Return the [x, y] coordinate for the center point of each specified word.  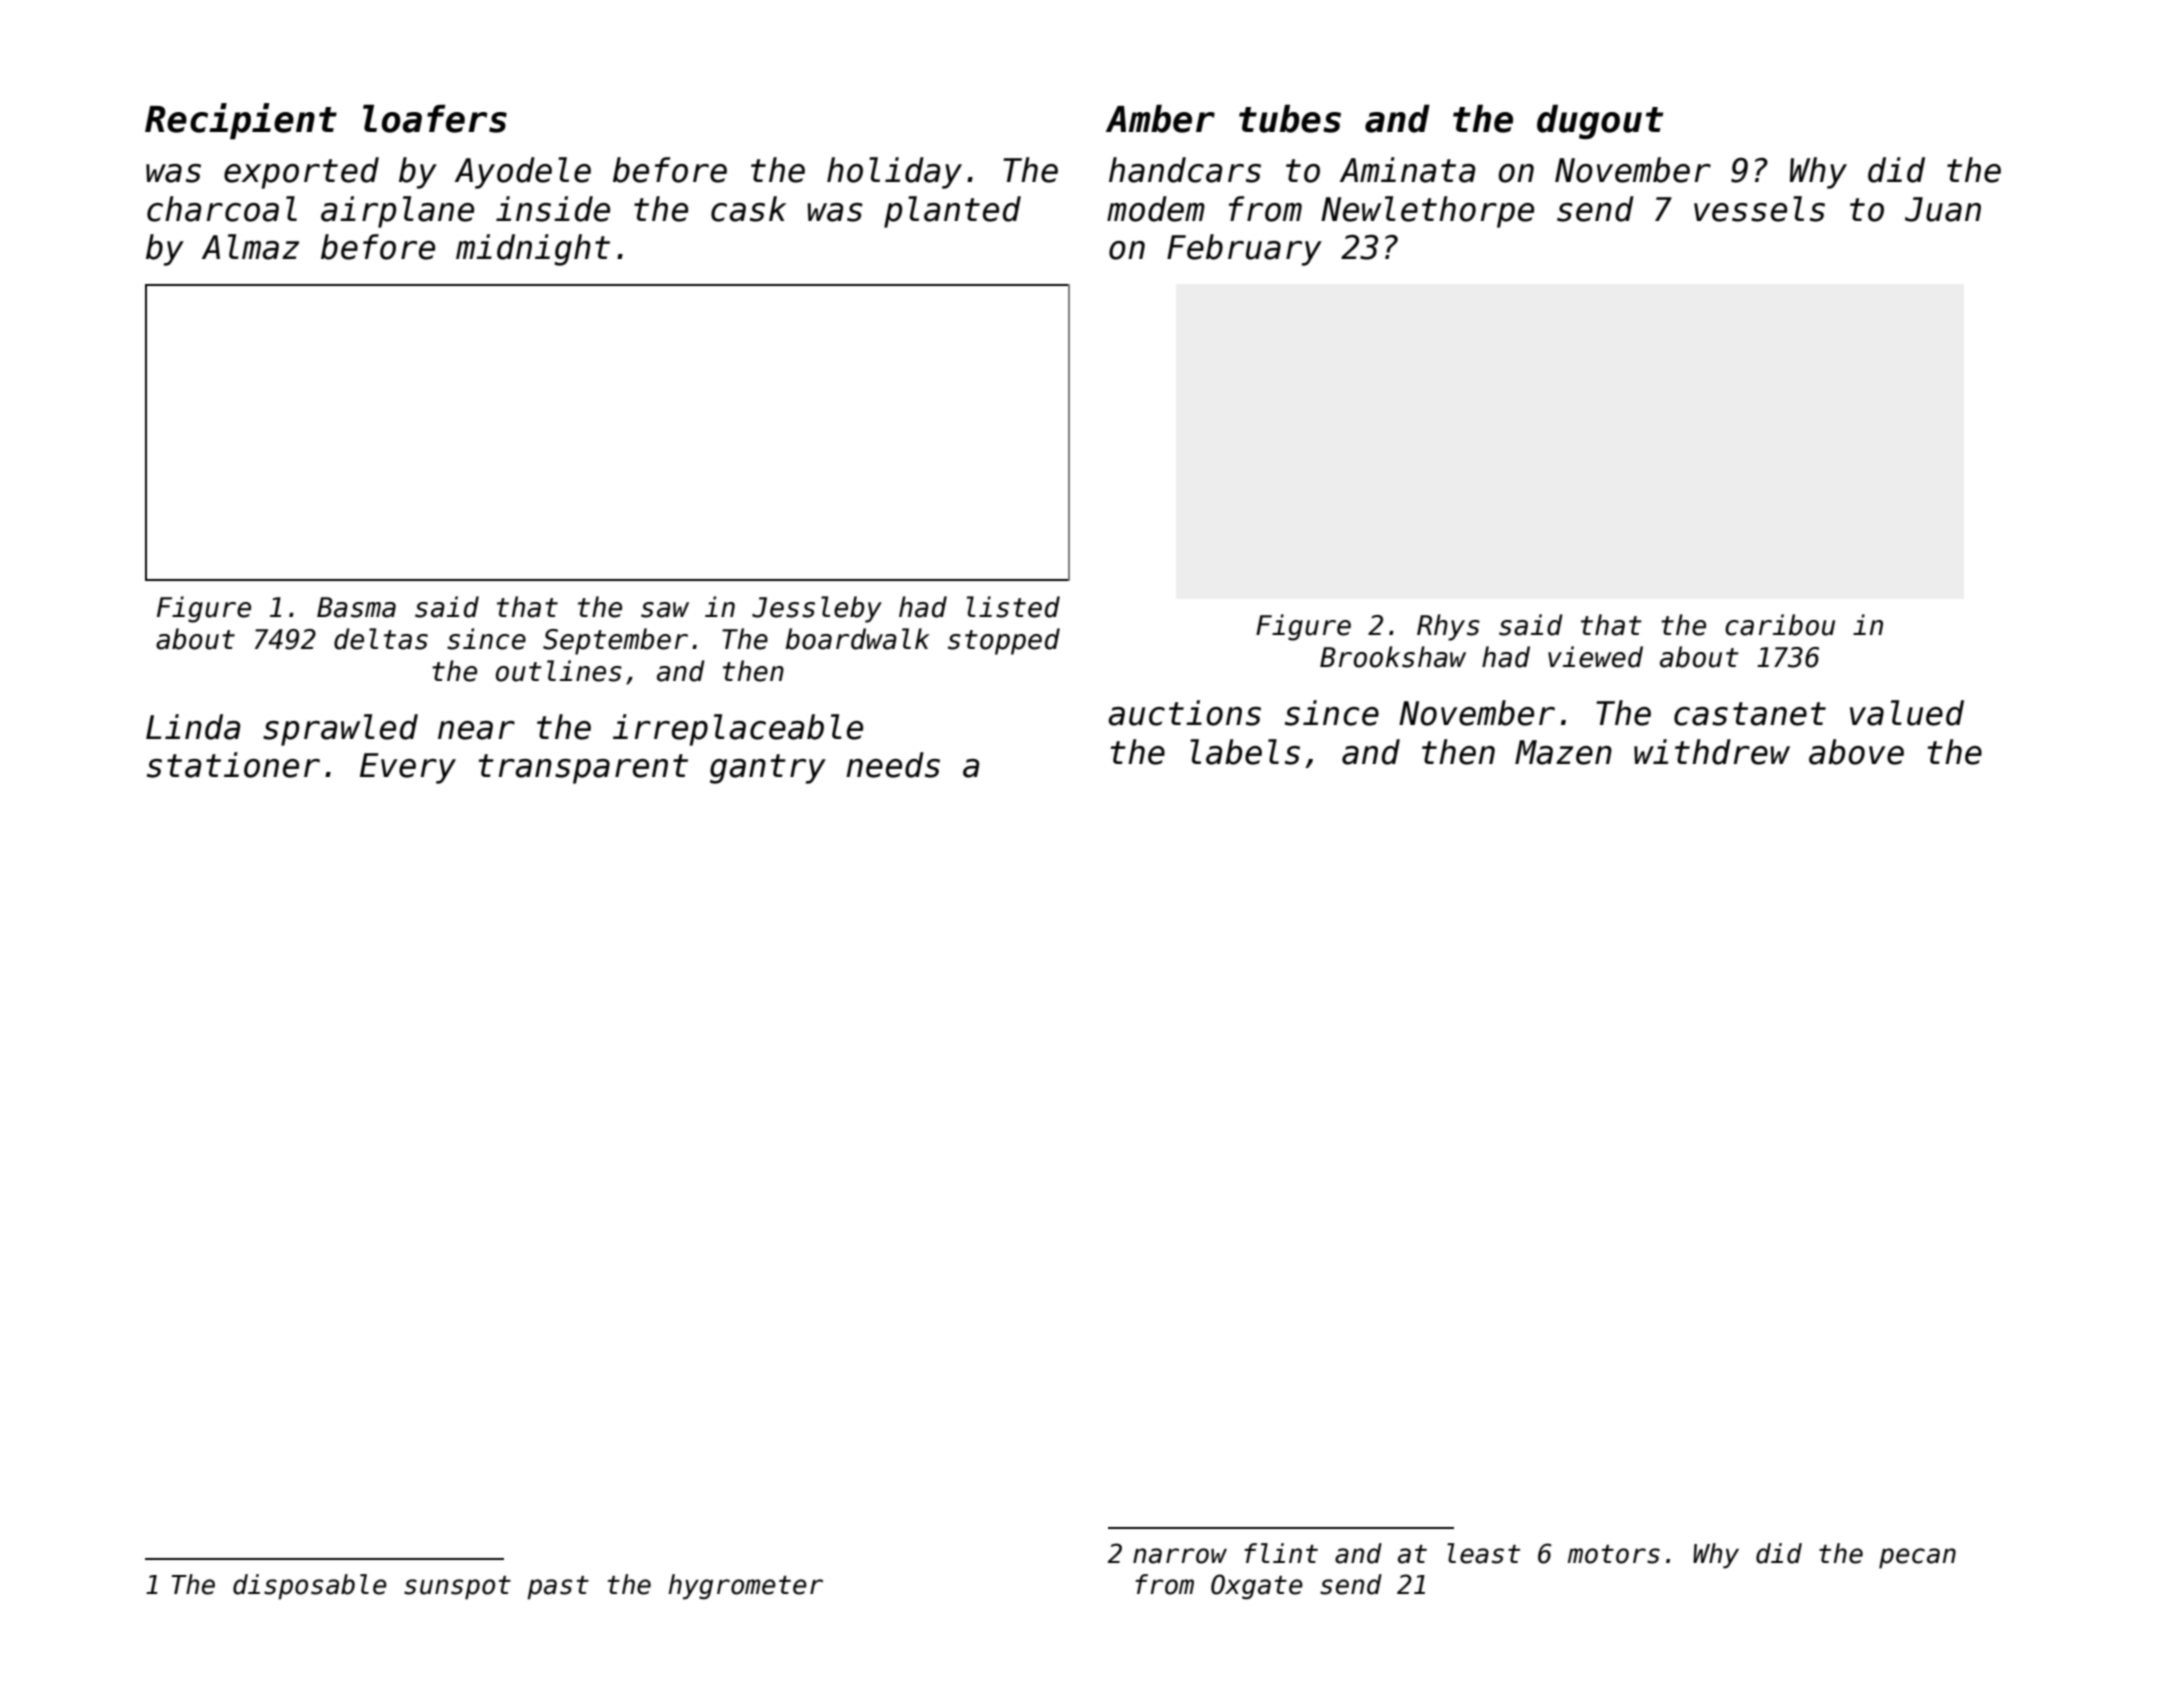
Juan [1943, 209]
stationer [233, 765]
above [1856, 752]
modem [1156, 209]
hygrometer [745, 1587]
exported [301, 173]
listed [1013, 607]
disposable [310, 1587]
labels [1245, 752]
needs [893, 765]
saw [665, 610]
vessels [1759, 209]
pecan [1917, 1558]
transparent [583, 769]
